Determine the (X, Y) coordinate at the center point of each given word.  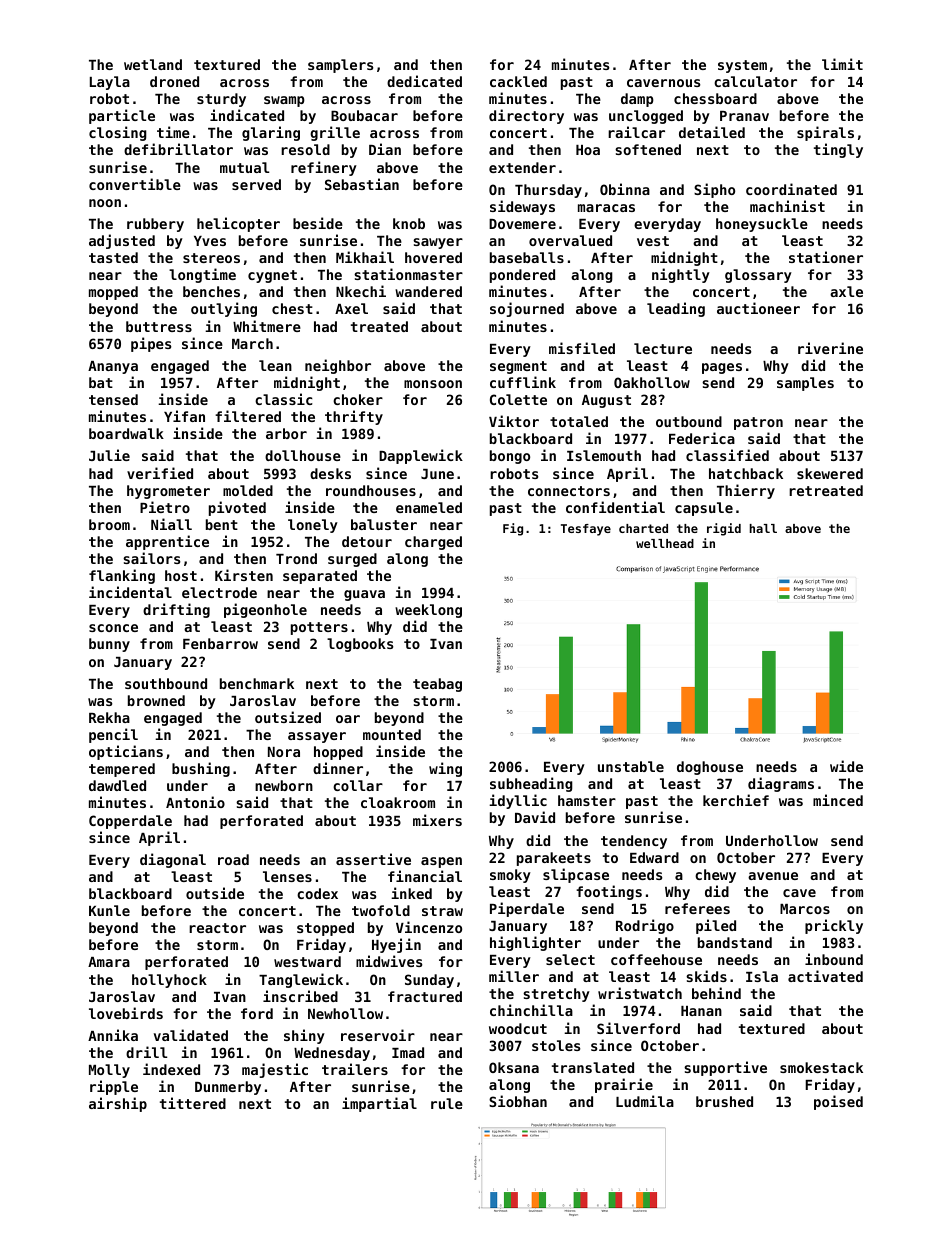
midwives (389, 961)
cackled (518, 81)
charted (643, 528)
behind (716, 993)
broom (109, 524)
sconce (113, 628)
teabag (437, 685)
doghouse (710, 768)
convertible (135, 184)
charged (433, 543)
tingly (838, 150)
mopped (113, 293)
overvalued (570, 240)
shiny (304, 1036)
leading (676, 309)
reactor (217, 928)
